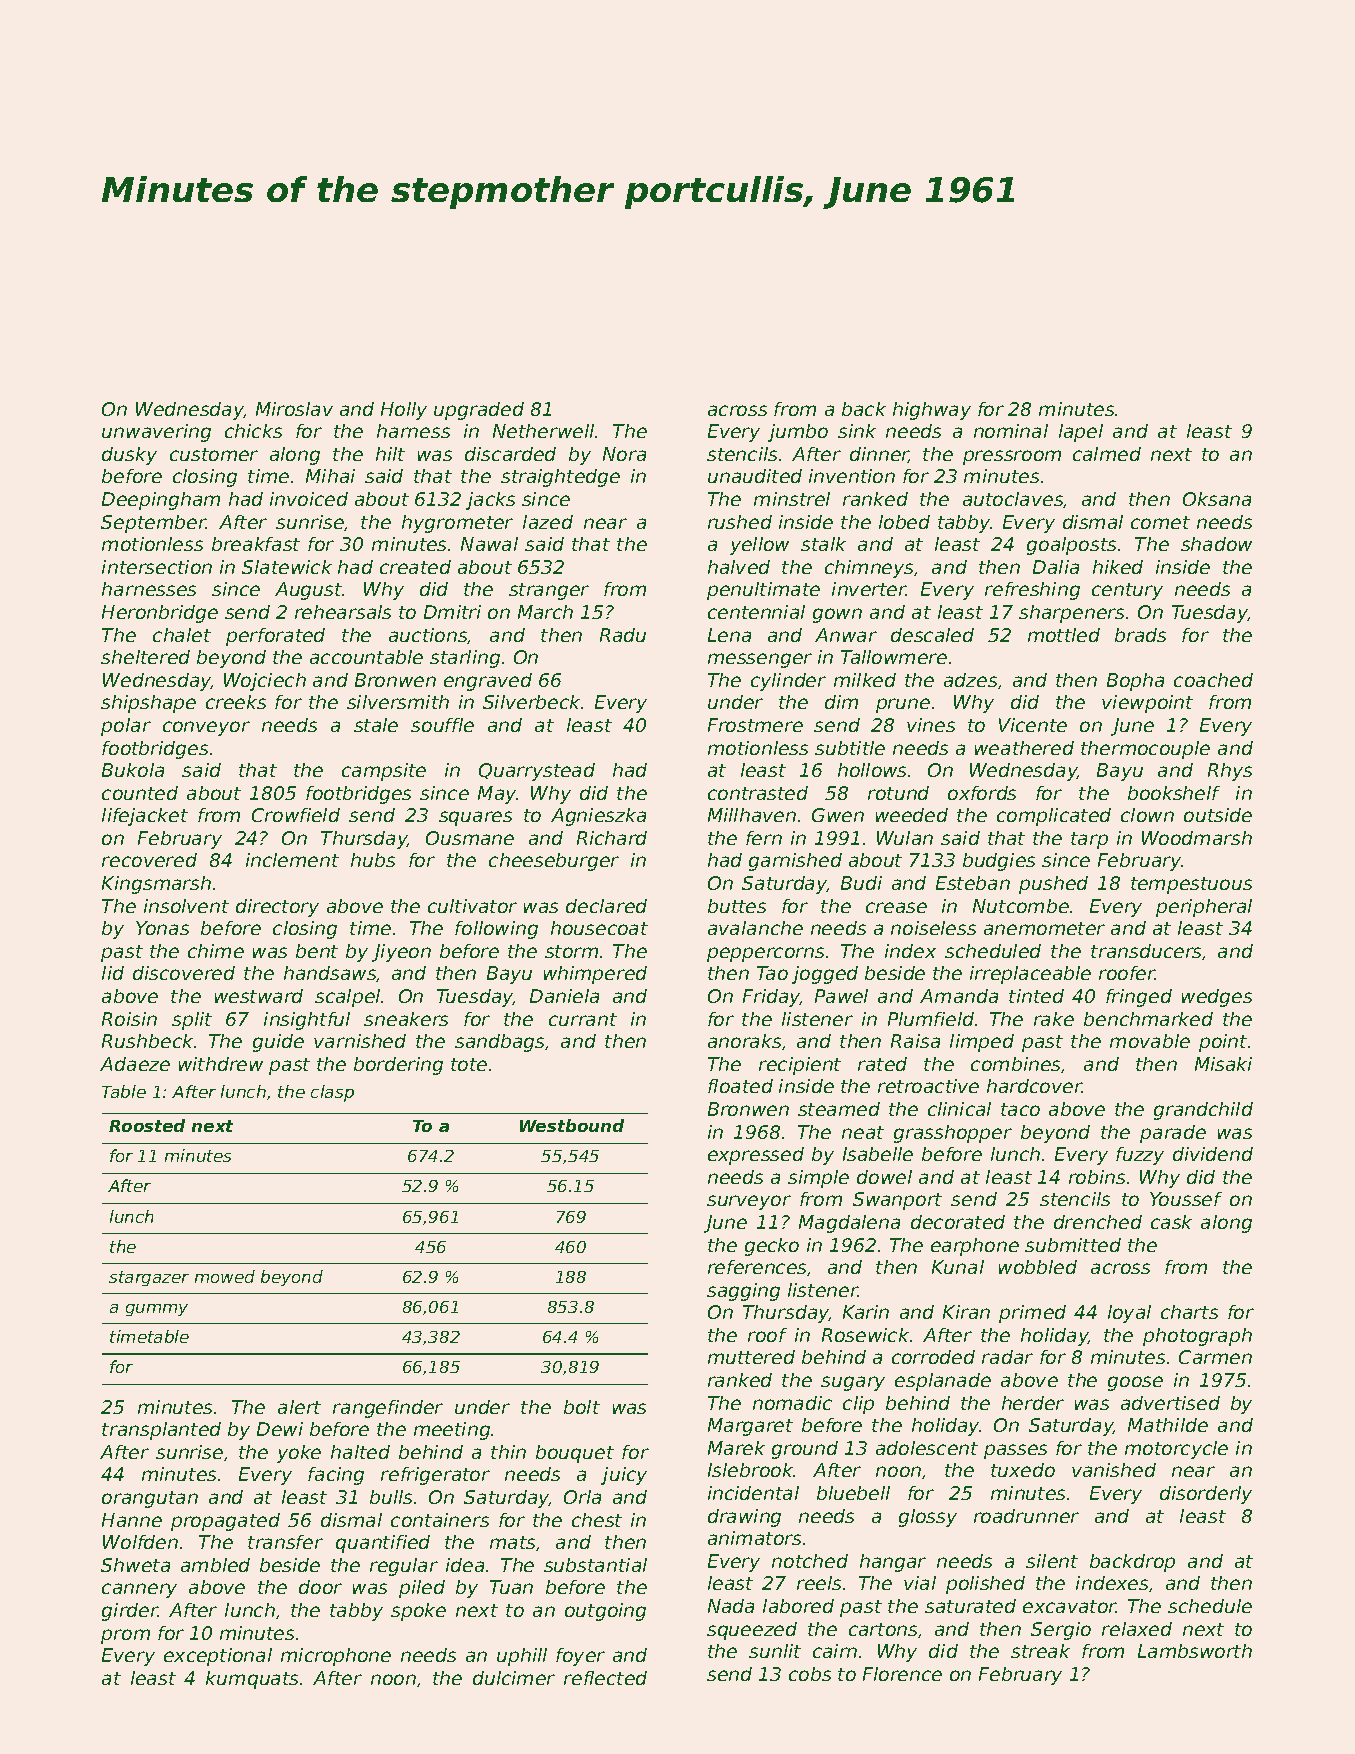 The width and height of the document is (1355, 1754). Describe the element at coordinates (160, 614) in the document. I see `Heronbridge` at that location.
